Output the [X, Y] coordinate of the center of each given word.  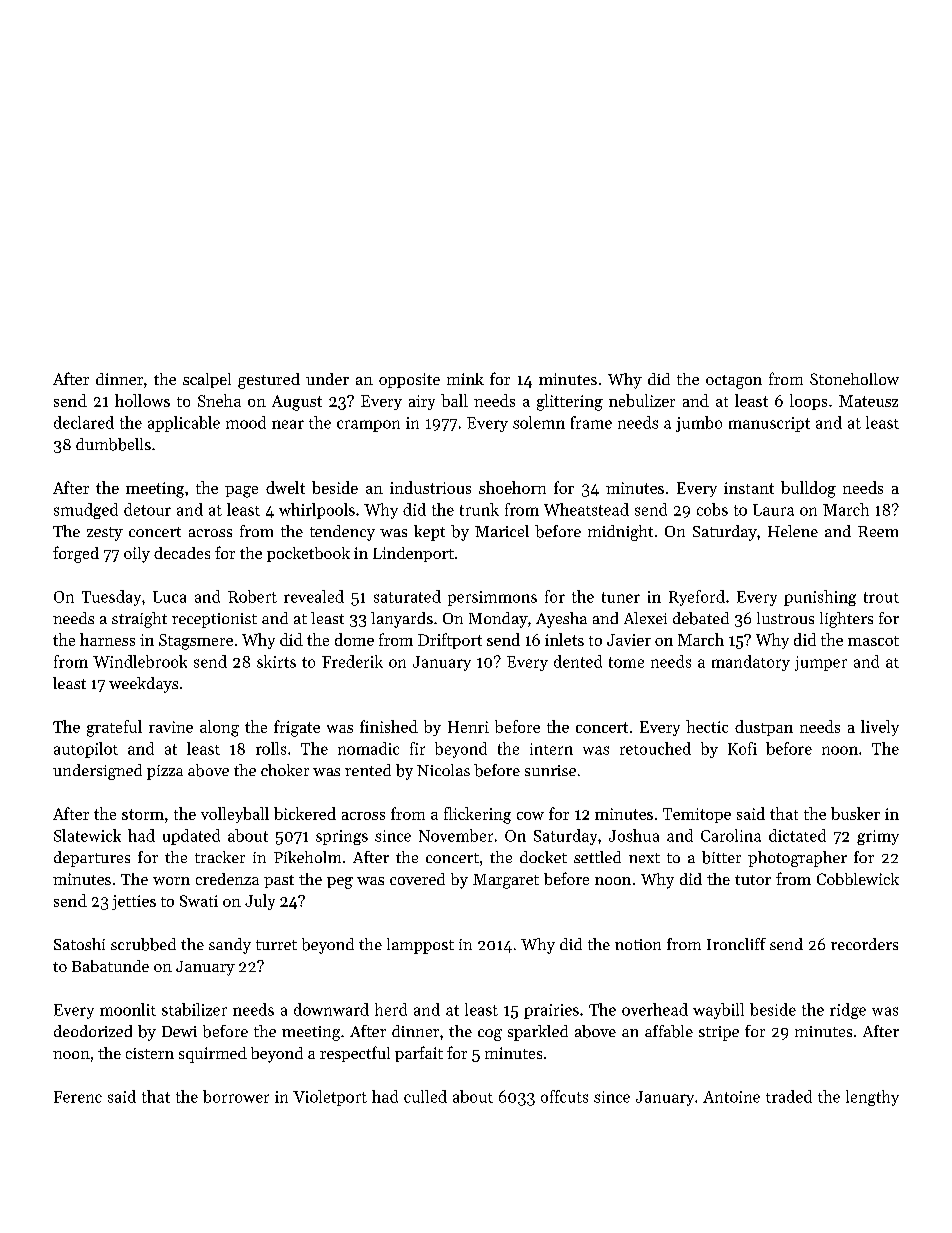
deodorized [93, 1031]
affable [669, 1031]
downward [331, 1009]
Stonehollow [854, 379]
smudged [86, 511]
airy [422, 402]
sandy [230, 946]
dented [578, 661]
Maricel [502, 531]
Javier [629, 640]
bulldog [808, 489]
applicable [184, 424]
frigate [297, 728]
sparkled [538, 1033]
